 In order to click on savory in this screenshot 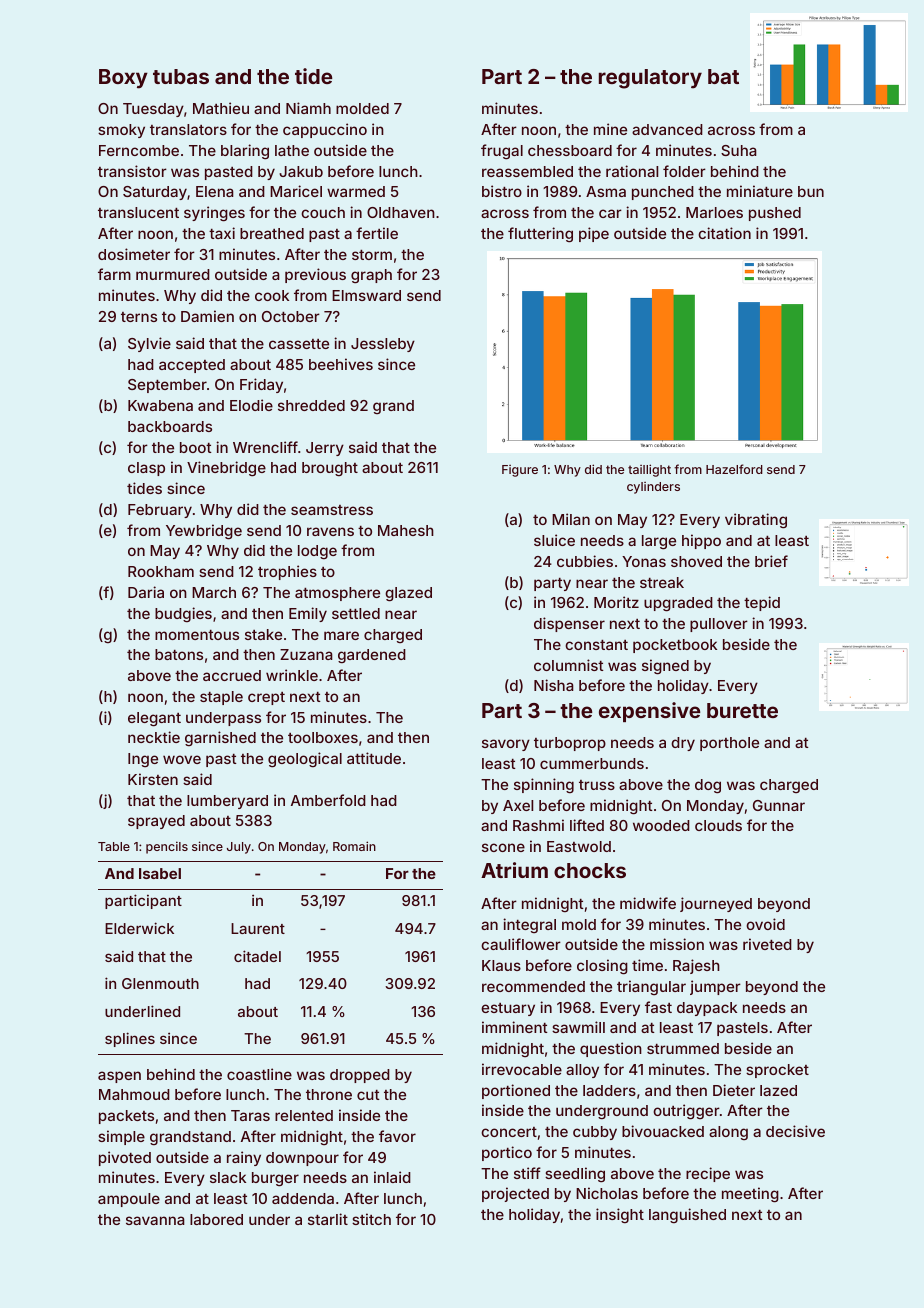, I will do `click(506, 745)`.
